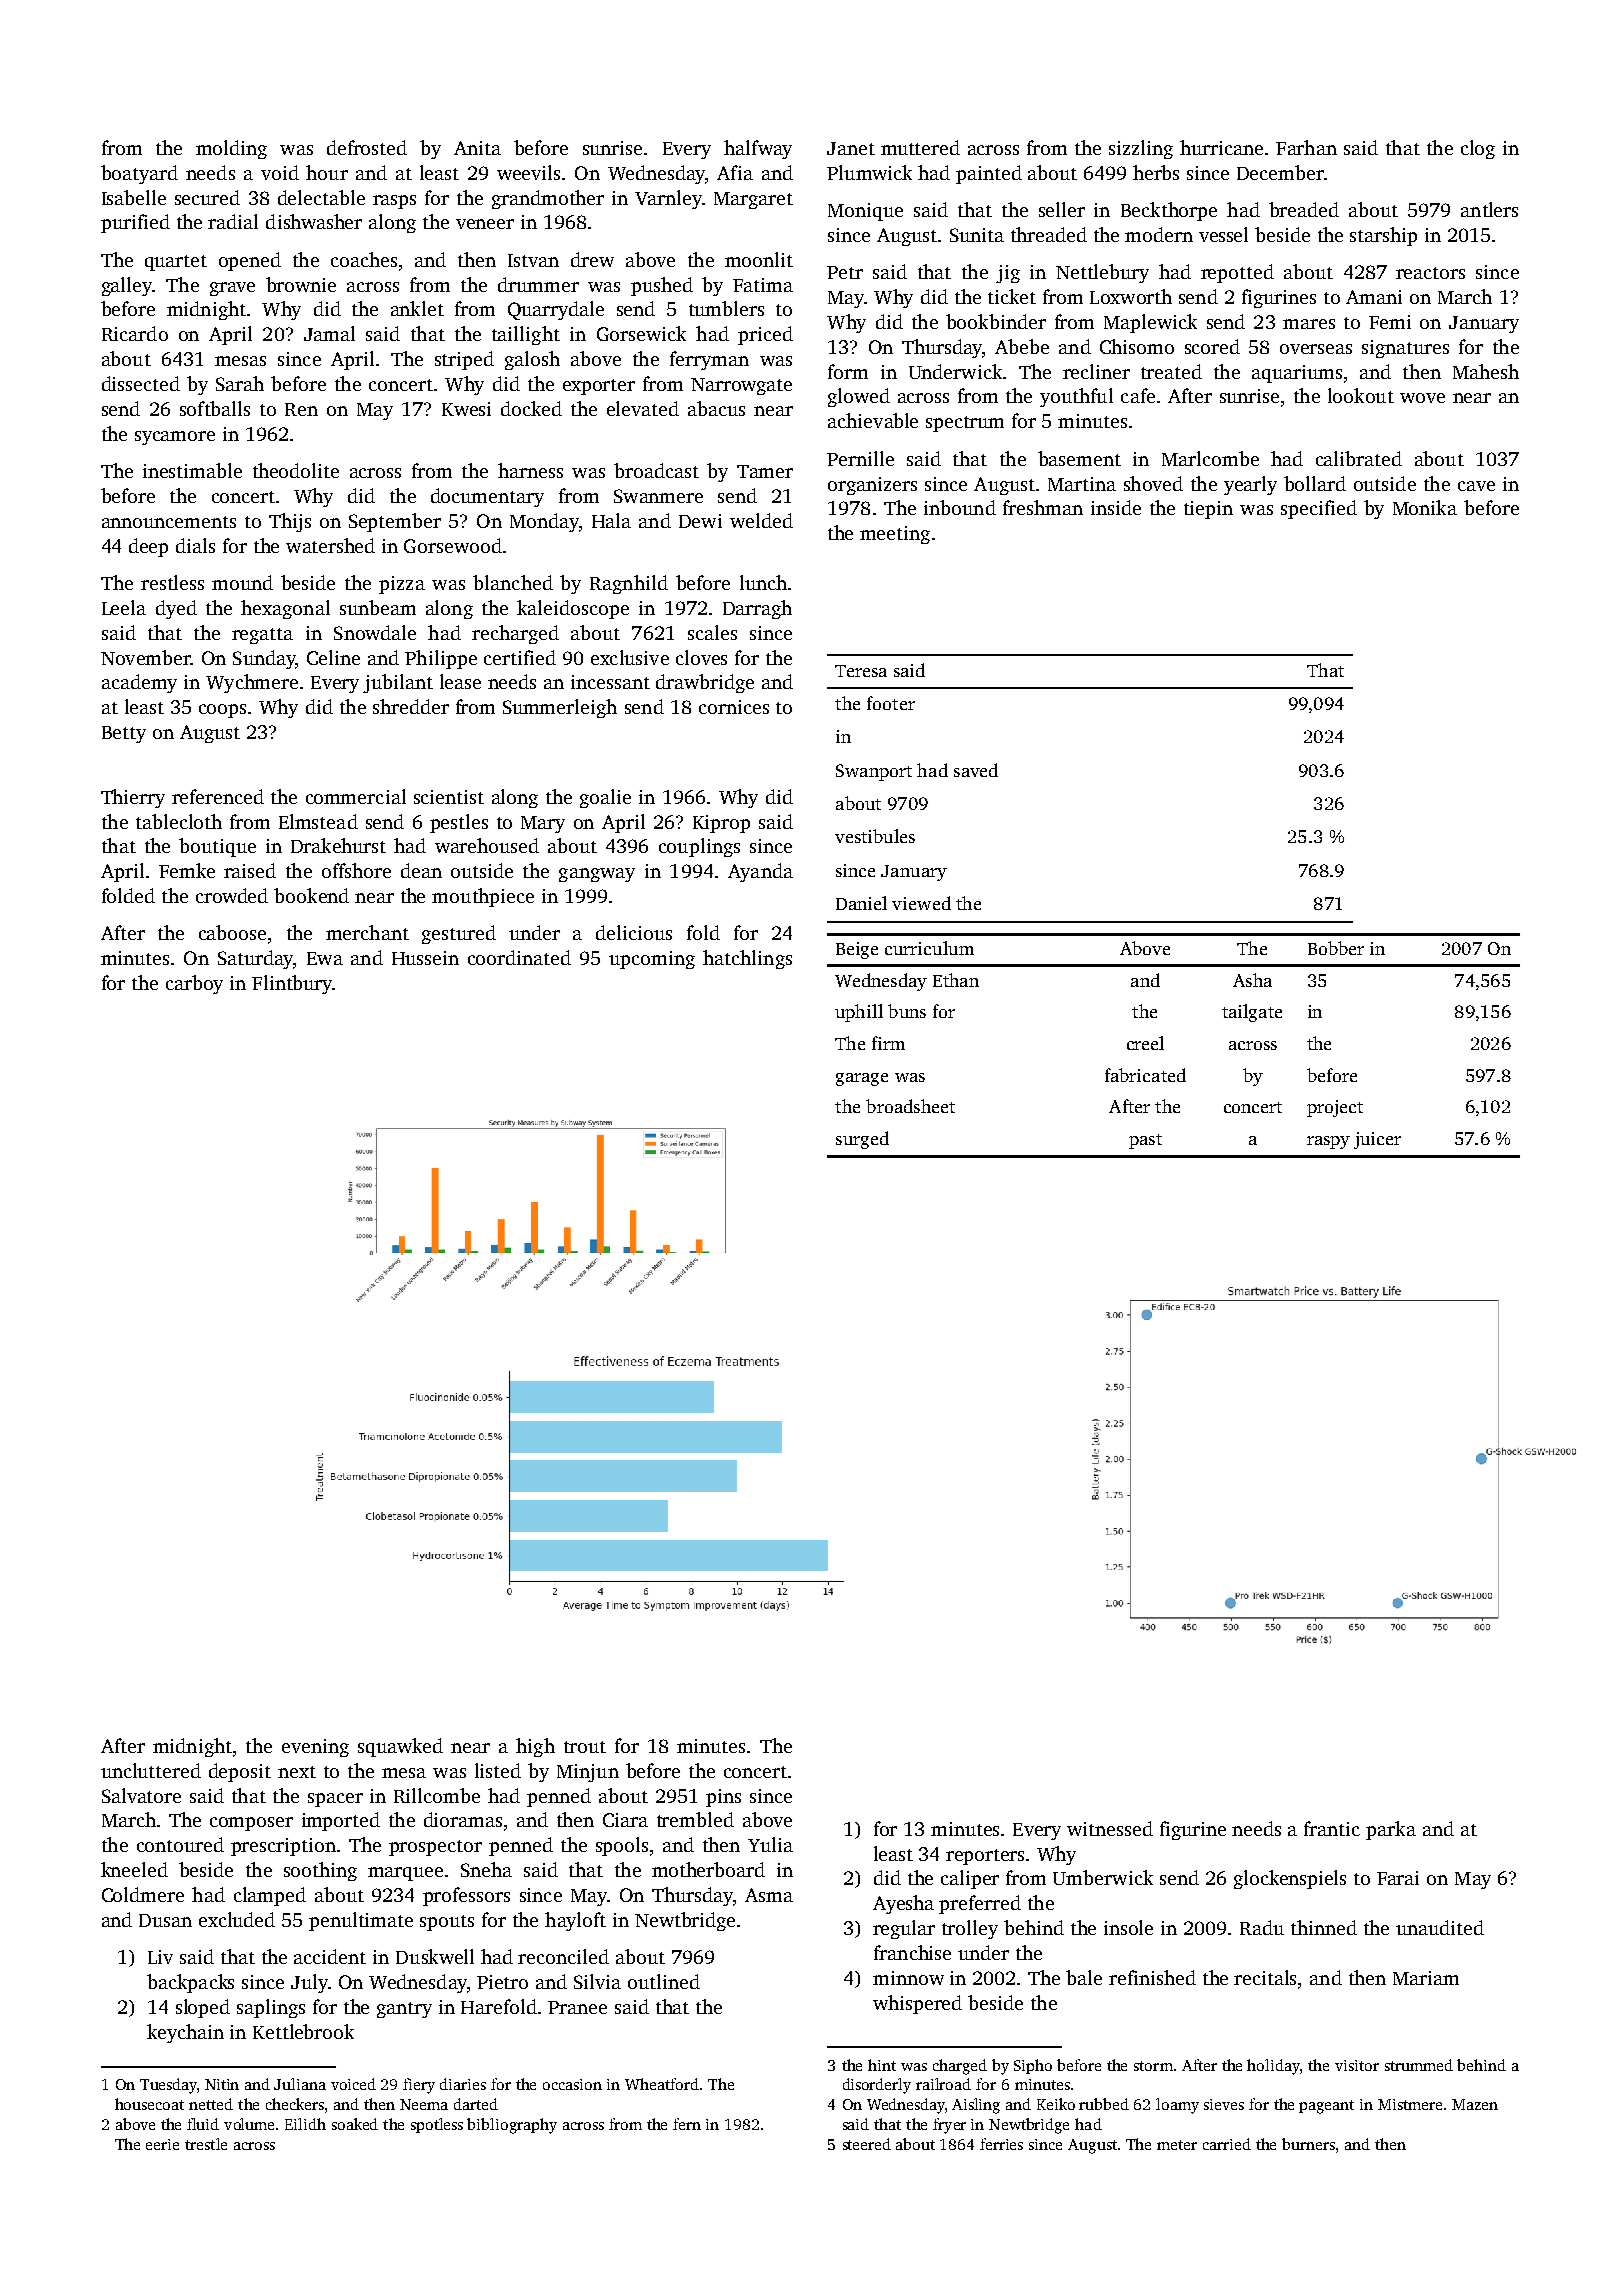  What do you see at coordinates (976, 770) in the screenshot?
I see `saved` at bounding box center [976, 770].
